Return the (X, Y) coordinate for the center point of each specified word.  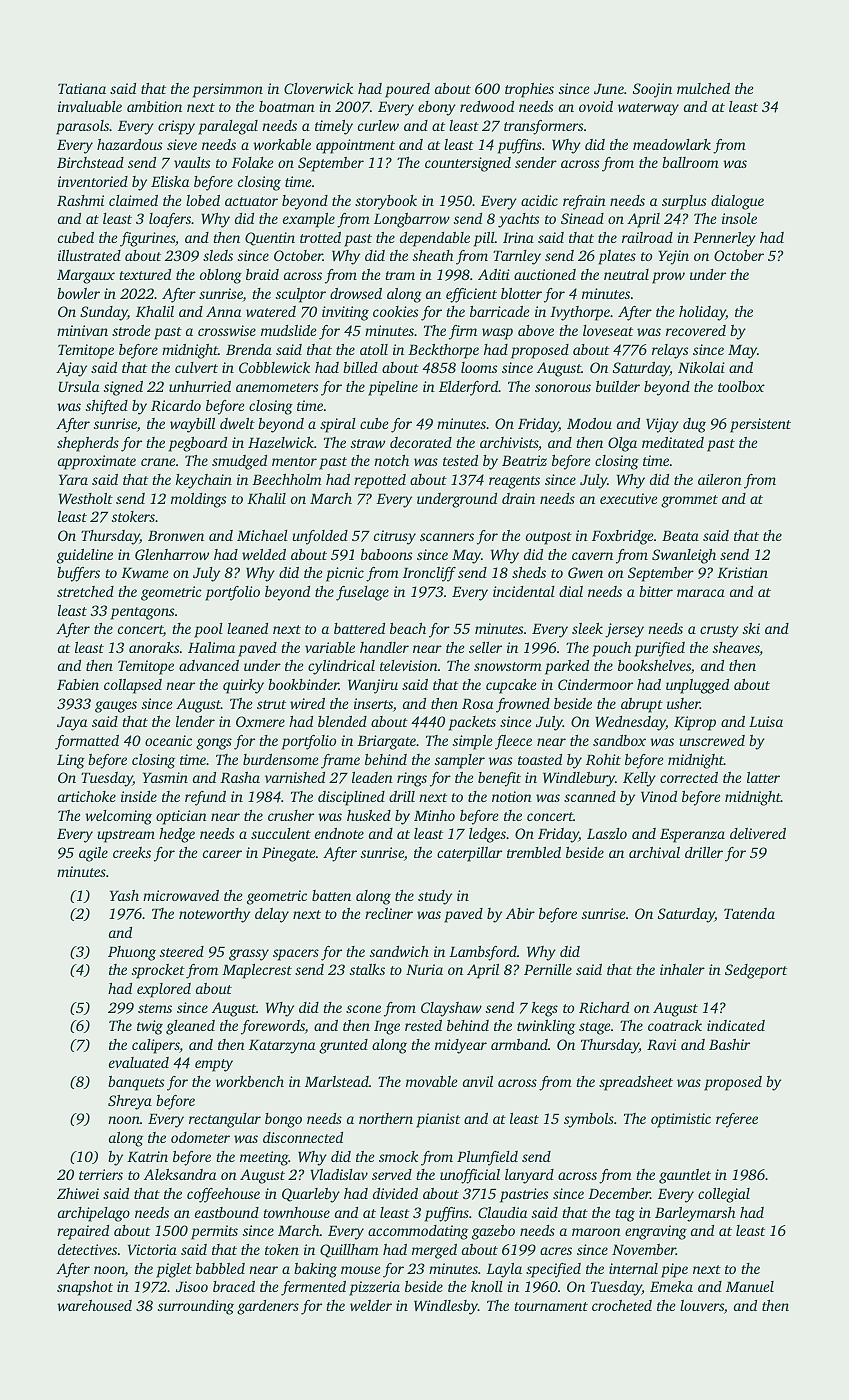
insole (739, 218)
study (435, 897)
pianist (438, 1120)
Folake (252, 162)
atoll (374, 349)
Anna (223, 311)
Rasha (240, 777)
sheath (433, 255)
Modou (589, 423)
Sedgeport (756, 971)
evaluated (139, 1062)
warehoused (94, 1305)
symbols (589, 1120)
